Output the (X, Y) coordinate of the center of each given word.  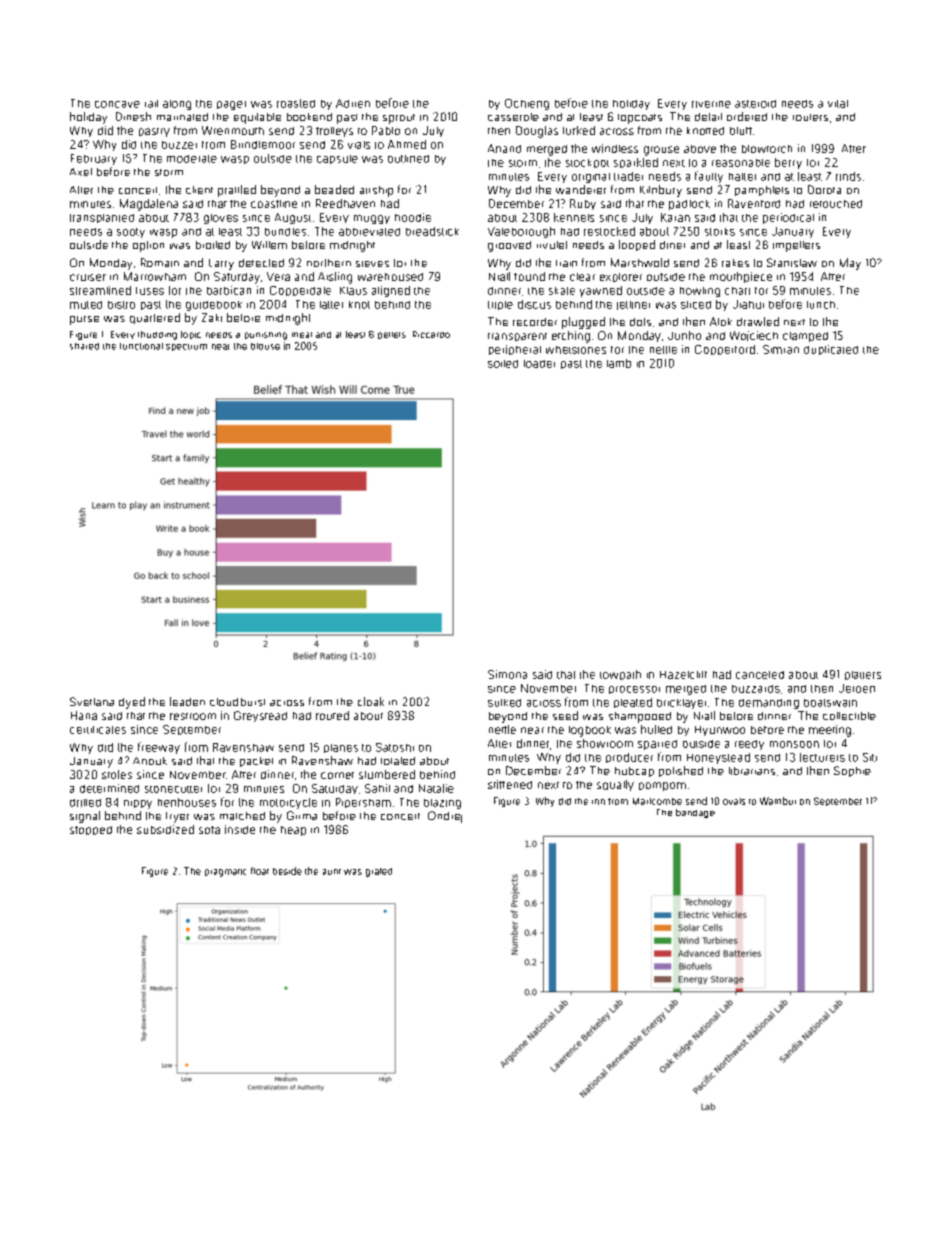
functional (141, 346)
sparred (657, 745)
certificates (98, 730)
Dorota (824, 189)
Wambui (778, 801)
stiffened (510, 784)
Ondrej (445, 817)
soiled (503, 364)
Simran (781, 349)
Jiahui (748, 304)
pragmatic (225, 873)
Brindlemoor (263, 144)
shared (84, 346)
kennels (574, 217)
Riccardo (431, 334)
